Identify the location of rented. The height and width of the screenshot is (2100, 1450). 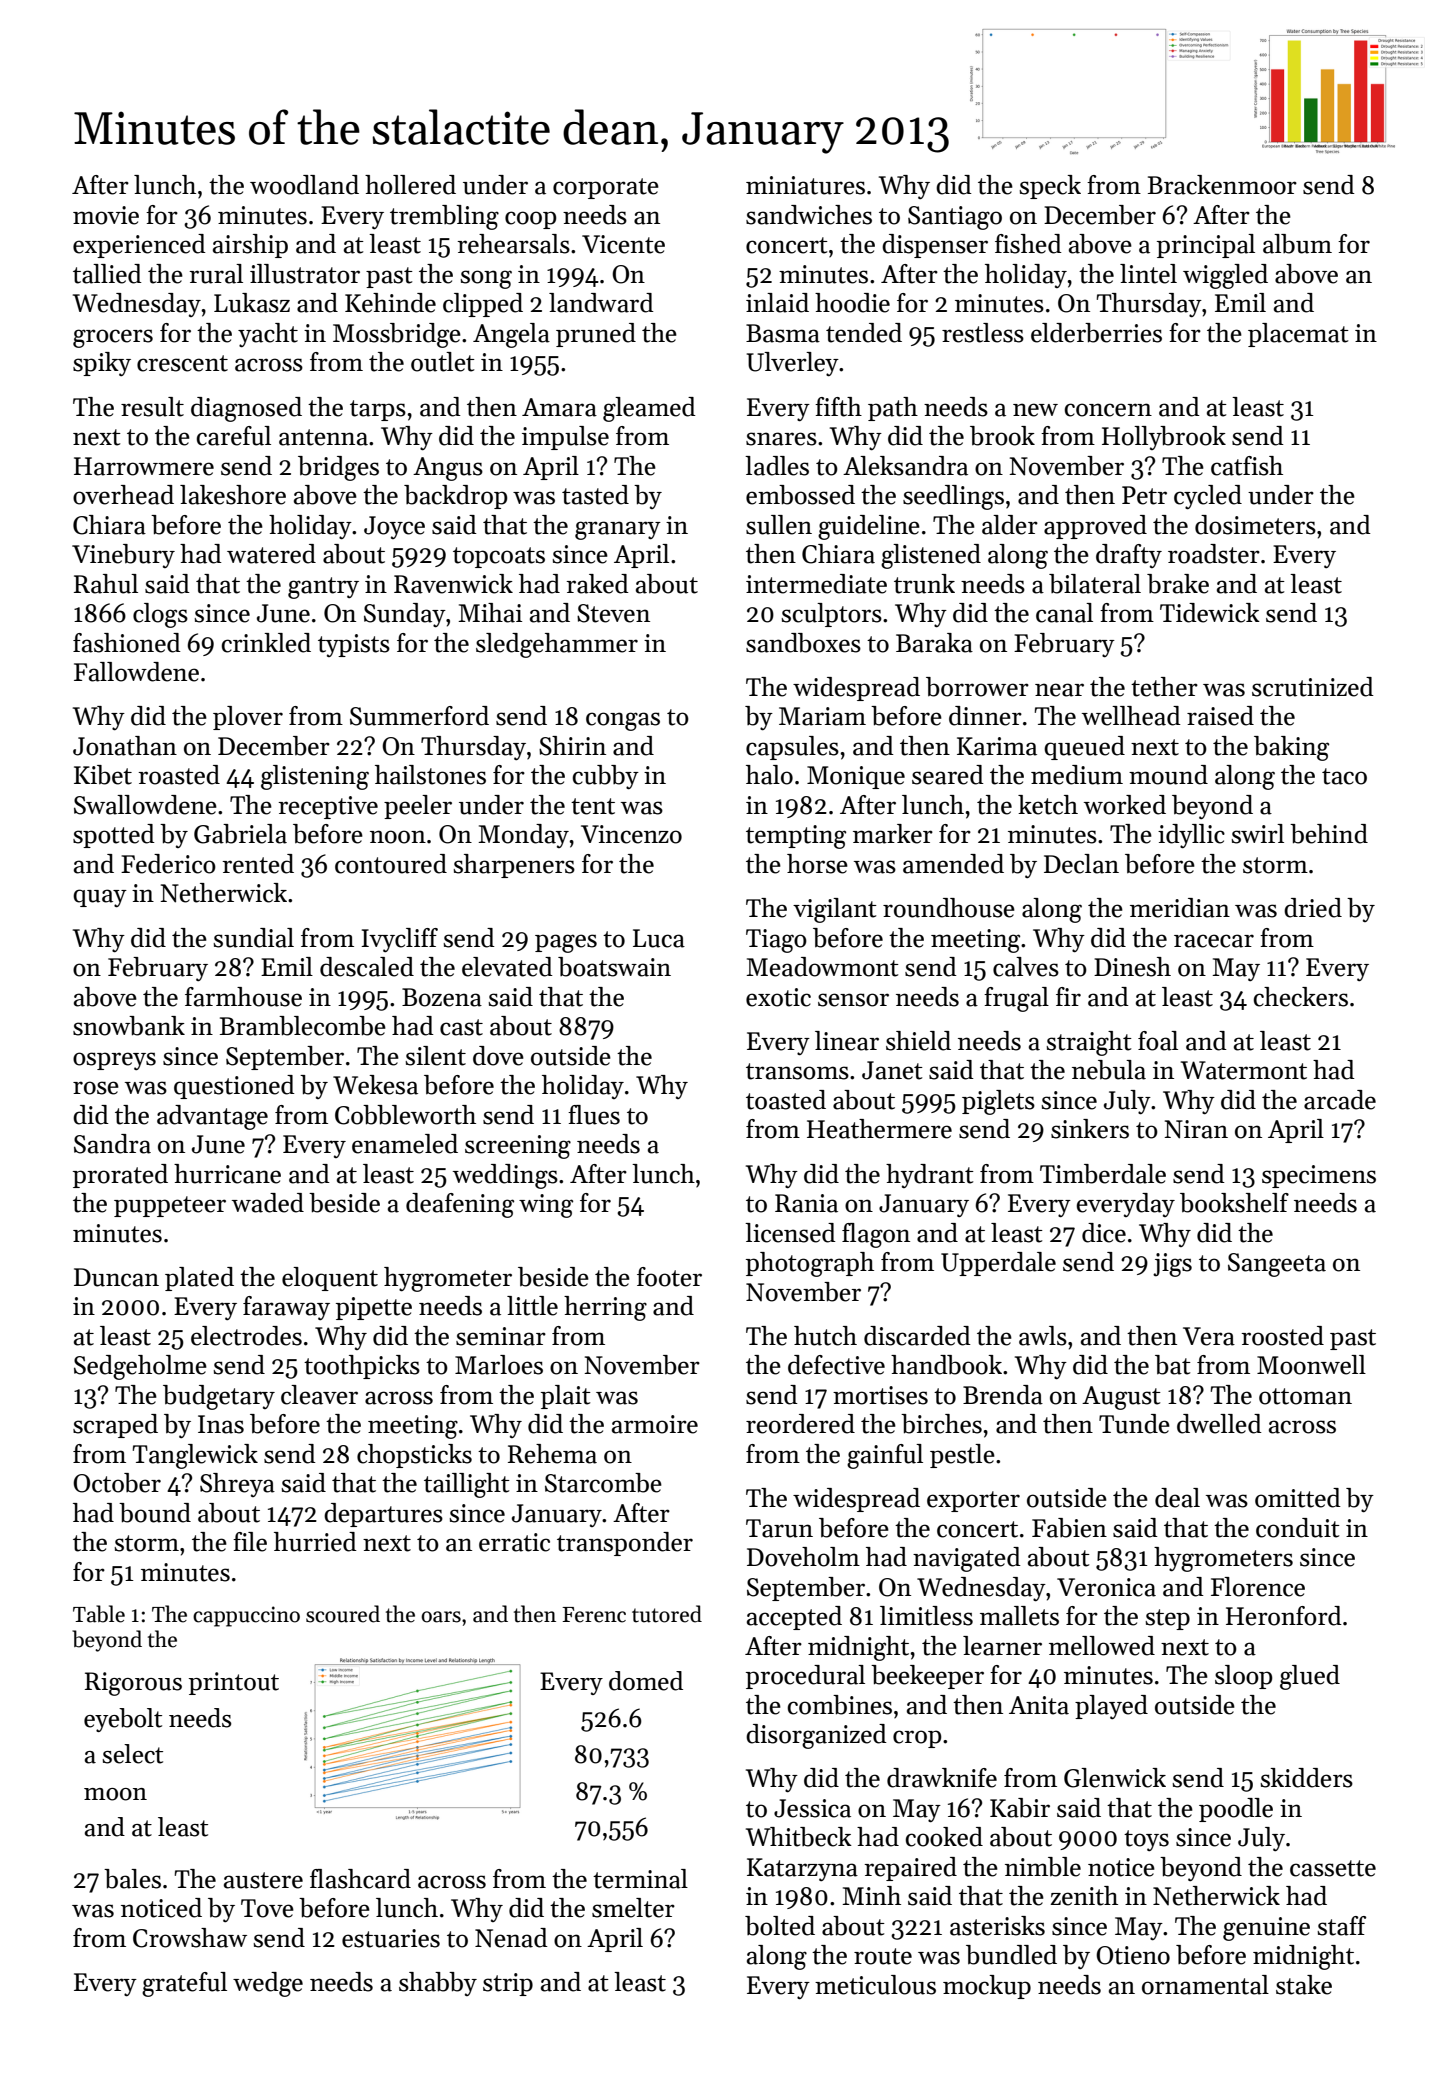
(258, 864).
